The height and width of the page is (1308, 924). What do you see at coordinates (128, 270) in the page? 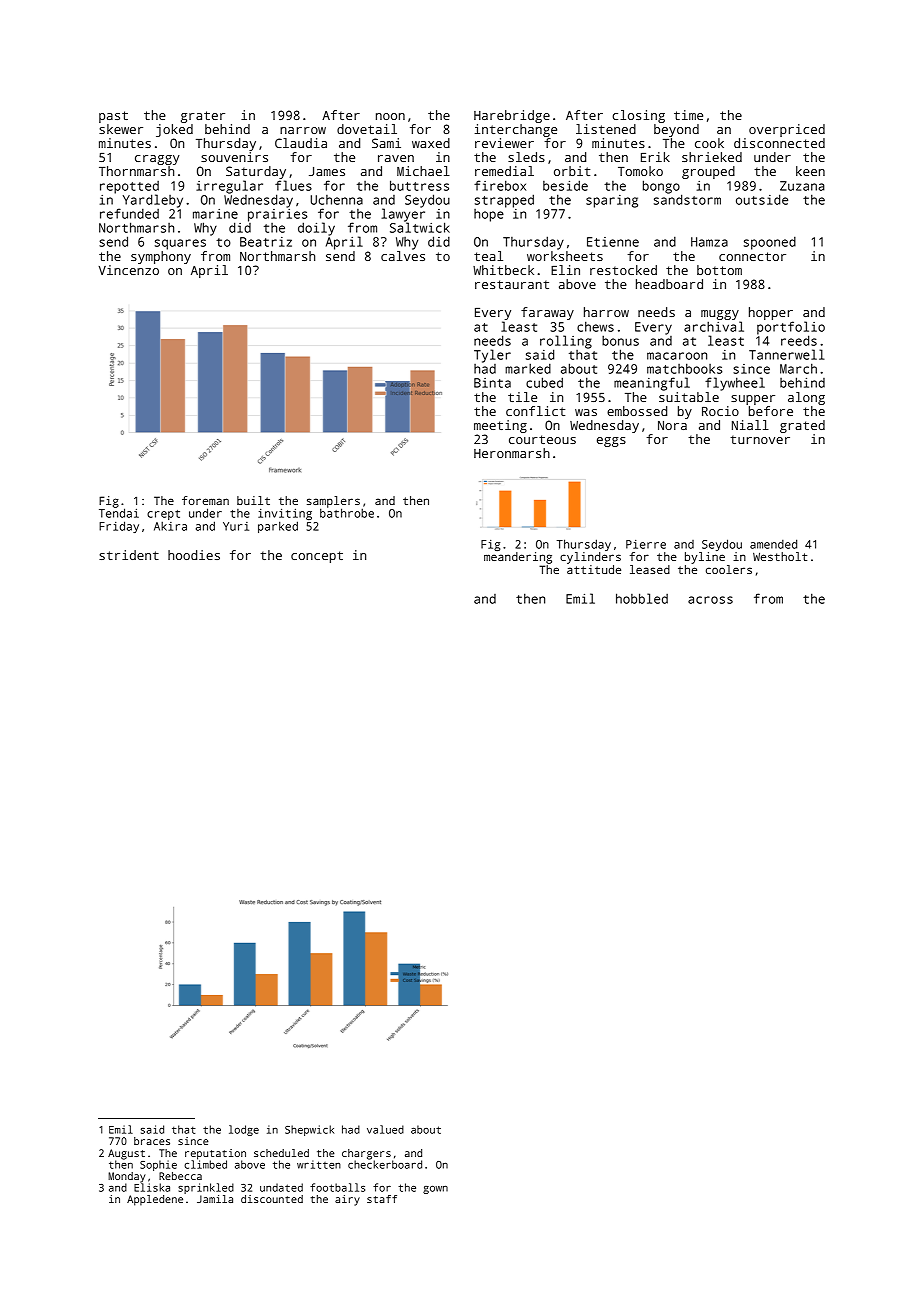
I see `Vincenzo` at bounding box center [128, 270].
